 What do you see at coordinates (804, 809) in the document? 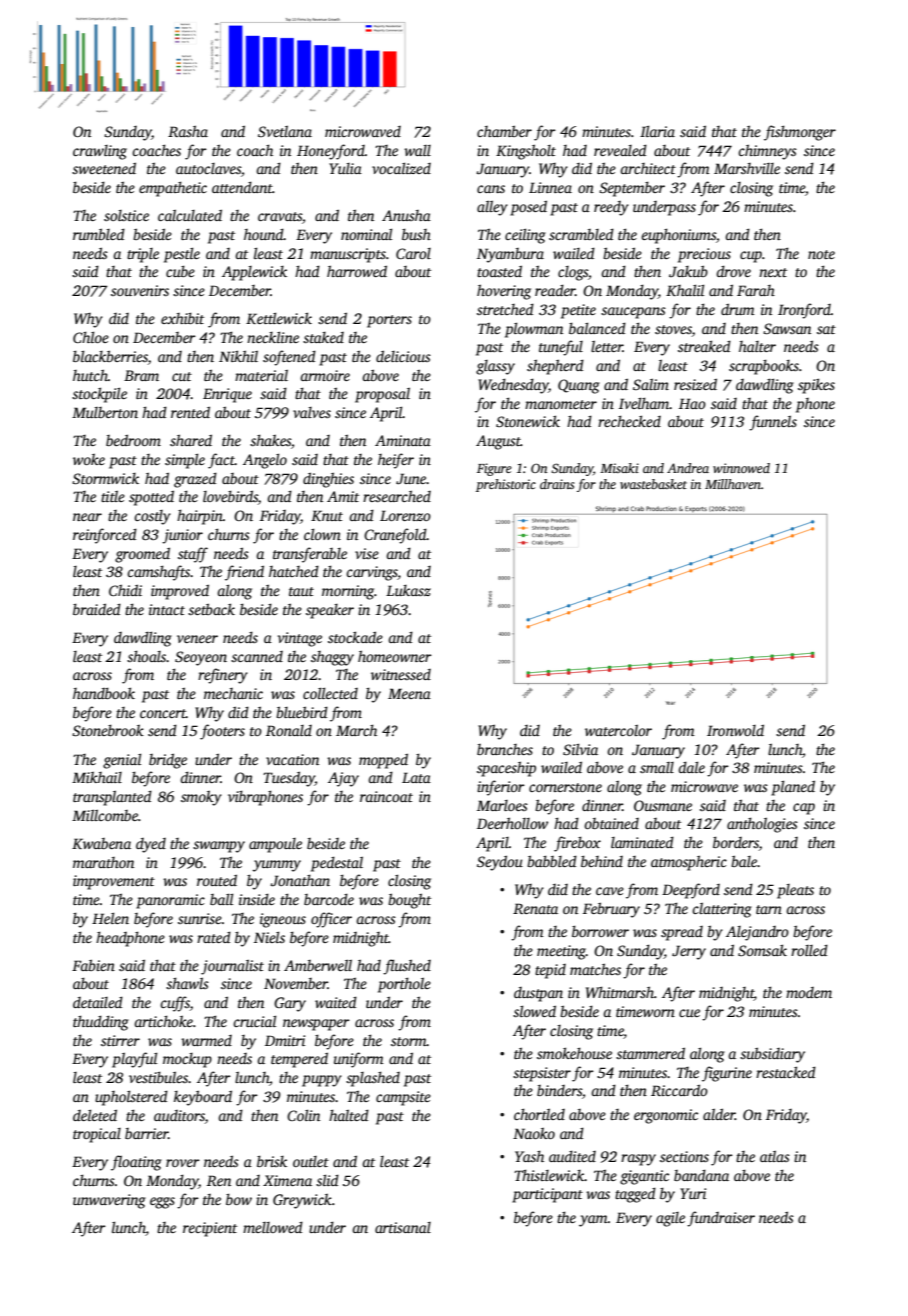
I see `cap` at bounding box center [804, 809].
